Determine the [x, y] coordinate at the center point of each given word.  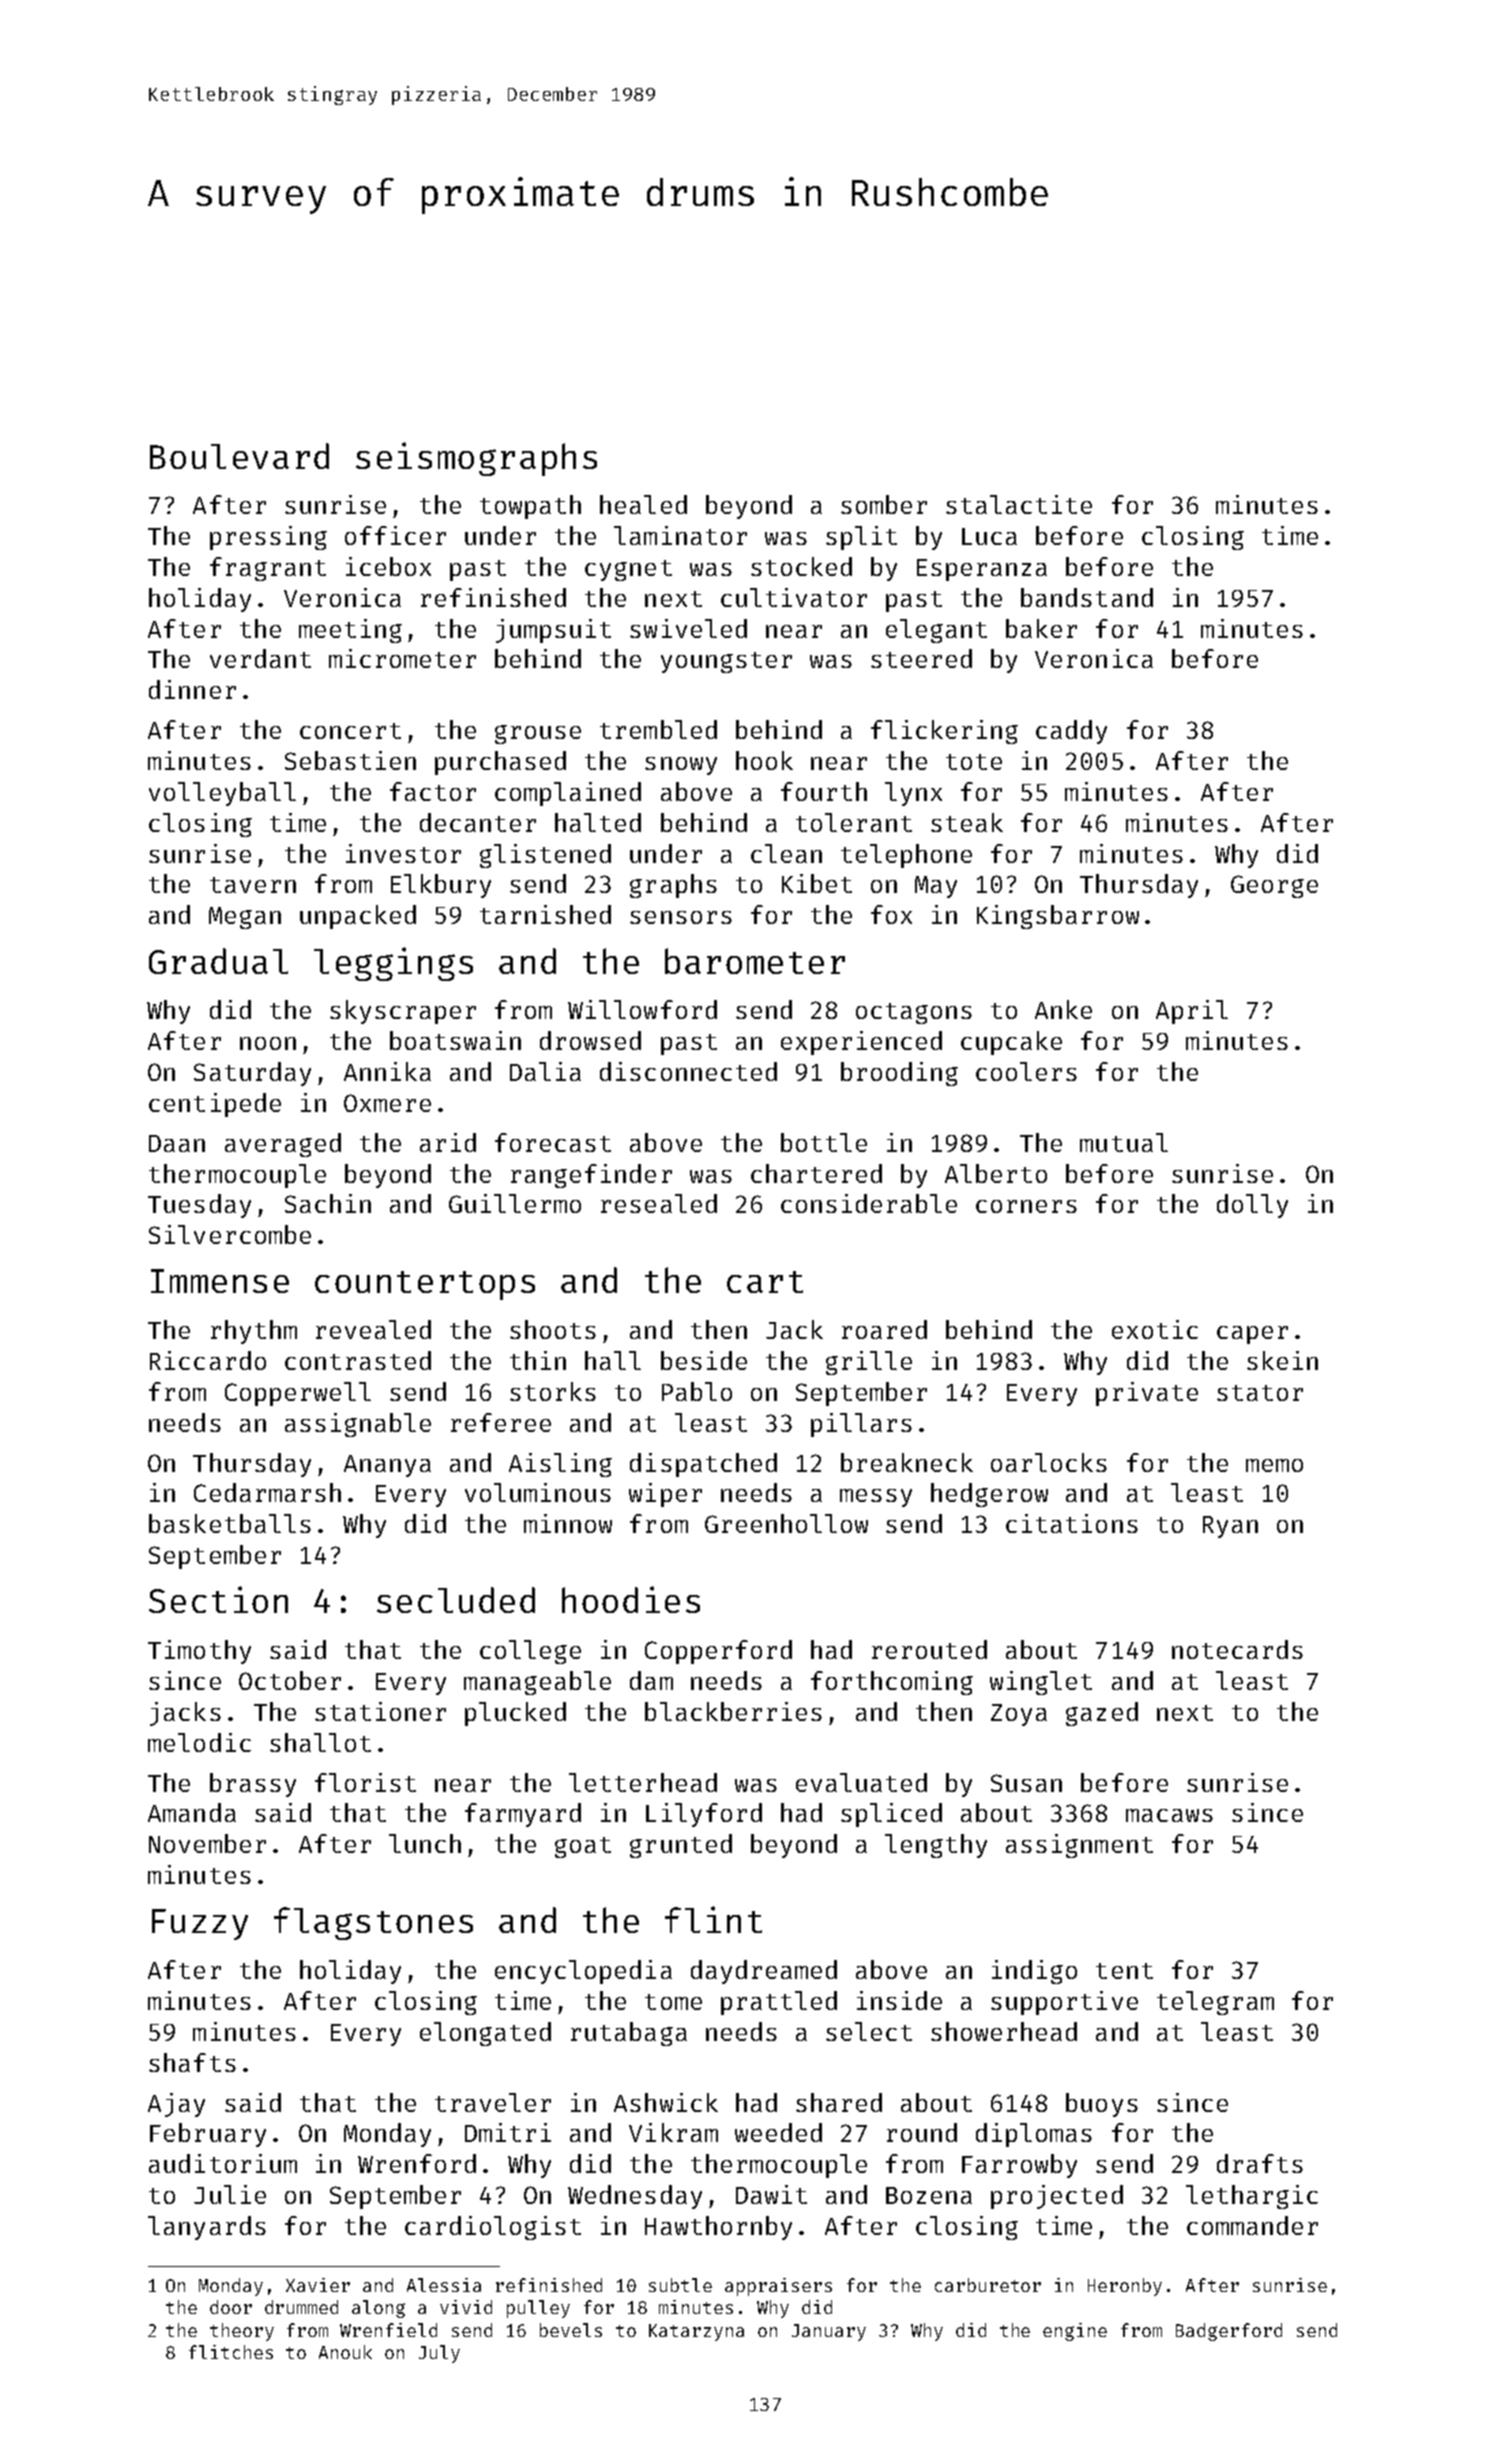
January [829, 2332]
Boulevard [239, 456]
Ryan [1230, 1527]
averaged [283, 1145]
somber [884, 504]
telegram [1215, 2003]
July [439, 2354]
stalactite [1019, 504]
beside [704, 1360]
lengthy [936, 1846]
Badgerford [1229, 2332]
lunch [425, 1843]
